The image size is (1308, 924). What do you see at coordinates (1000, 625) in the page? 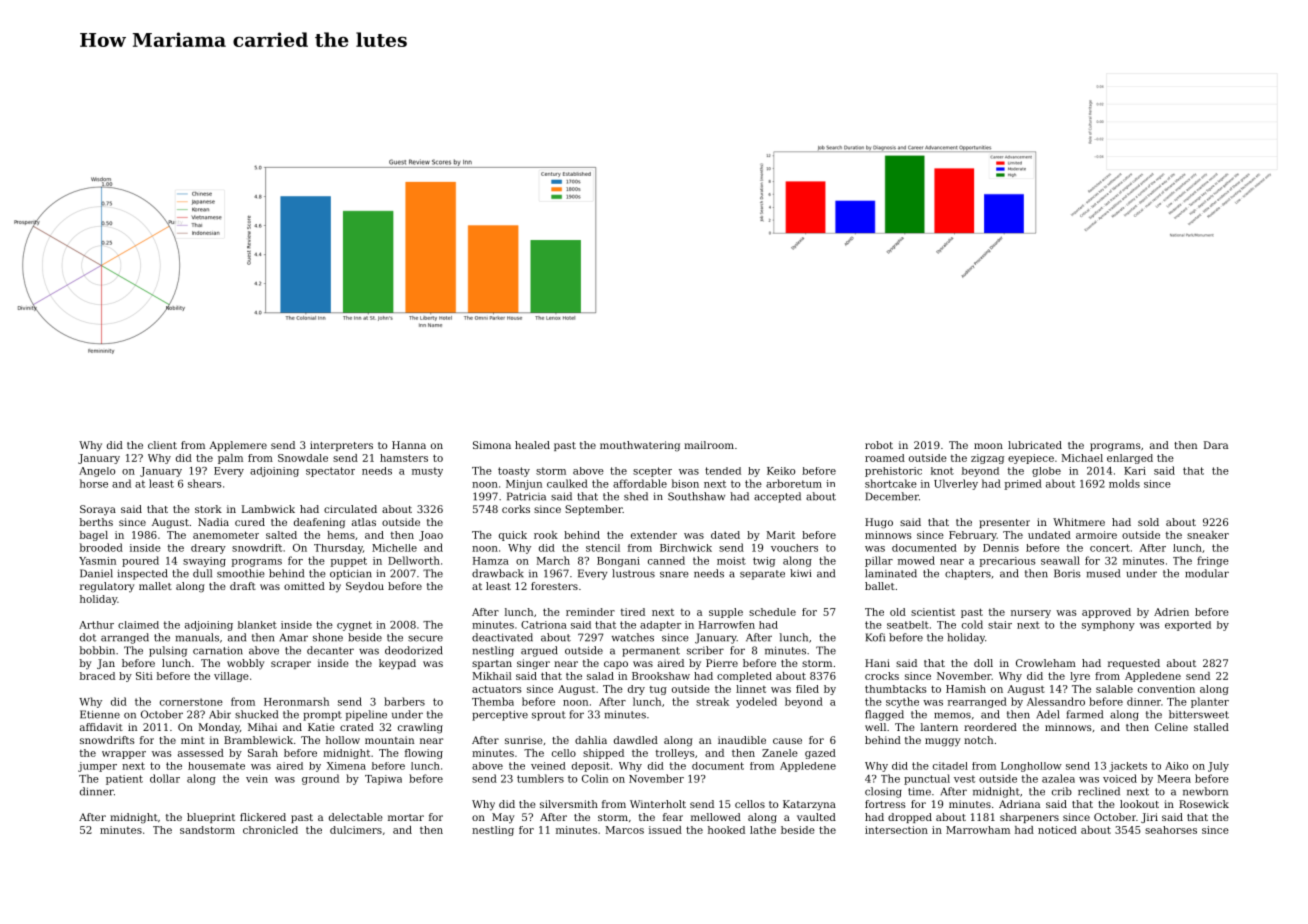
I see `stair` at bounding box center [1000, 625].
